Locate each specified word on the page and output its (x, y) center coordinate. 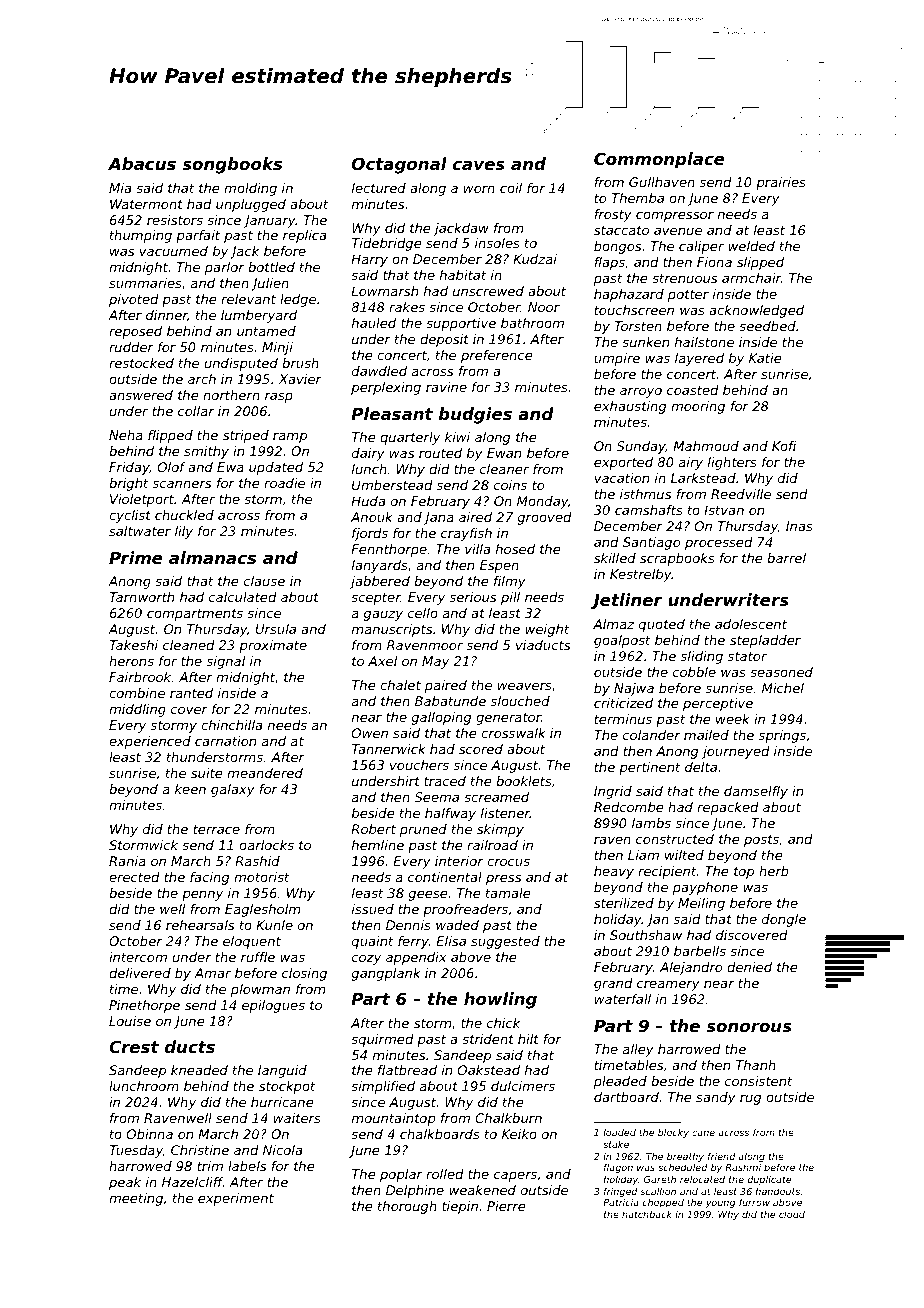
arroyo (641, 392)
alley (638, 1050)
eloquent (252, 942)
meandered (265, 773)
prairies (781, 183)
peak (125, 1183)
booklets (524, 781)
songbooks (232, 165)
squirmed (382, 1040)
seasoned (781, 672)
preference (497, 356)
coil (511, 188)
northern (231, 395)
